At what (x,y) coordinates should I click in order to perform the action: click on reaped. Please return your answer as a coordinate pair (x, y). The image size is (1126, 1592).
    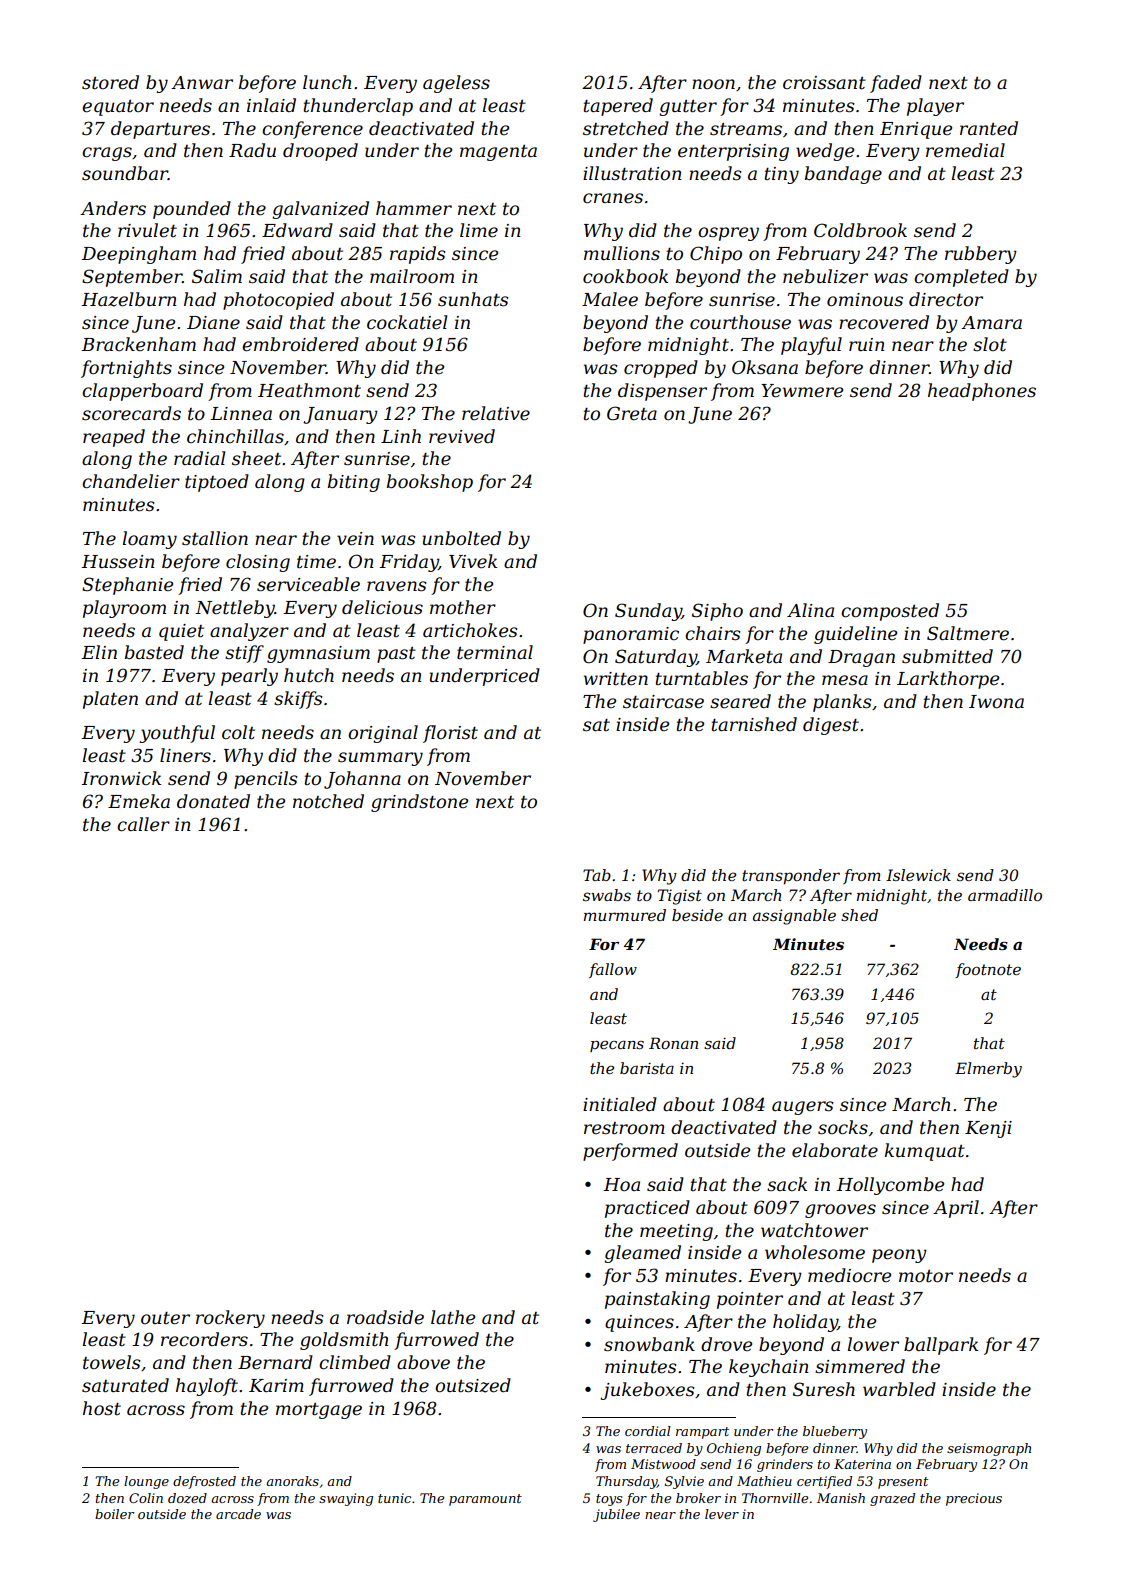
    Looking at the image, I should click on (114, 438).
